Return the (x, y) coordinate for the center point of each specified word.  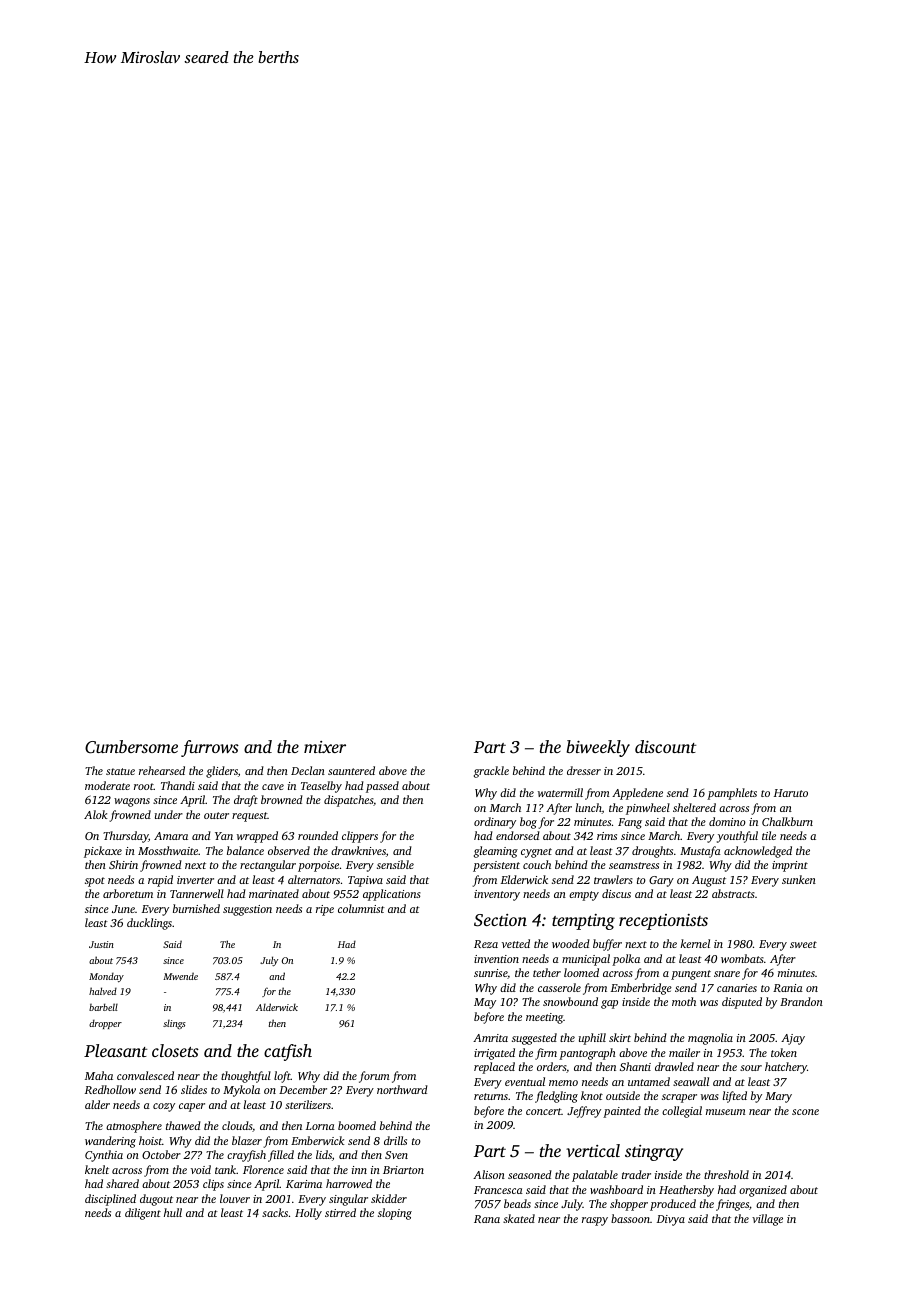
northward (402, 1089)
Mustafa (700, 852)
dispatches (348, 801)
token (784, 1052)
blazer (247, 1140)
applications (392, 895)
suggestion (247, 910)
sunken (799, 879)
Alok (96, 814)
